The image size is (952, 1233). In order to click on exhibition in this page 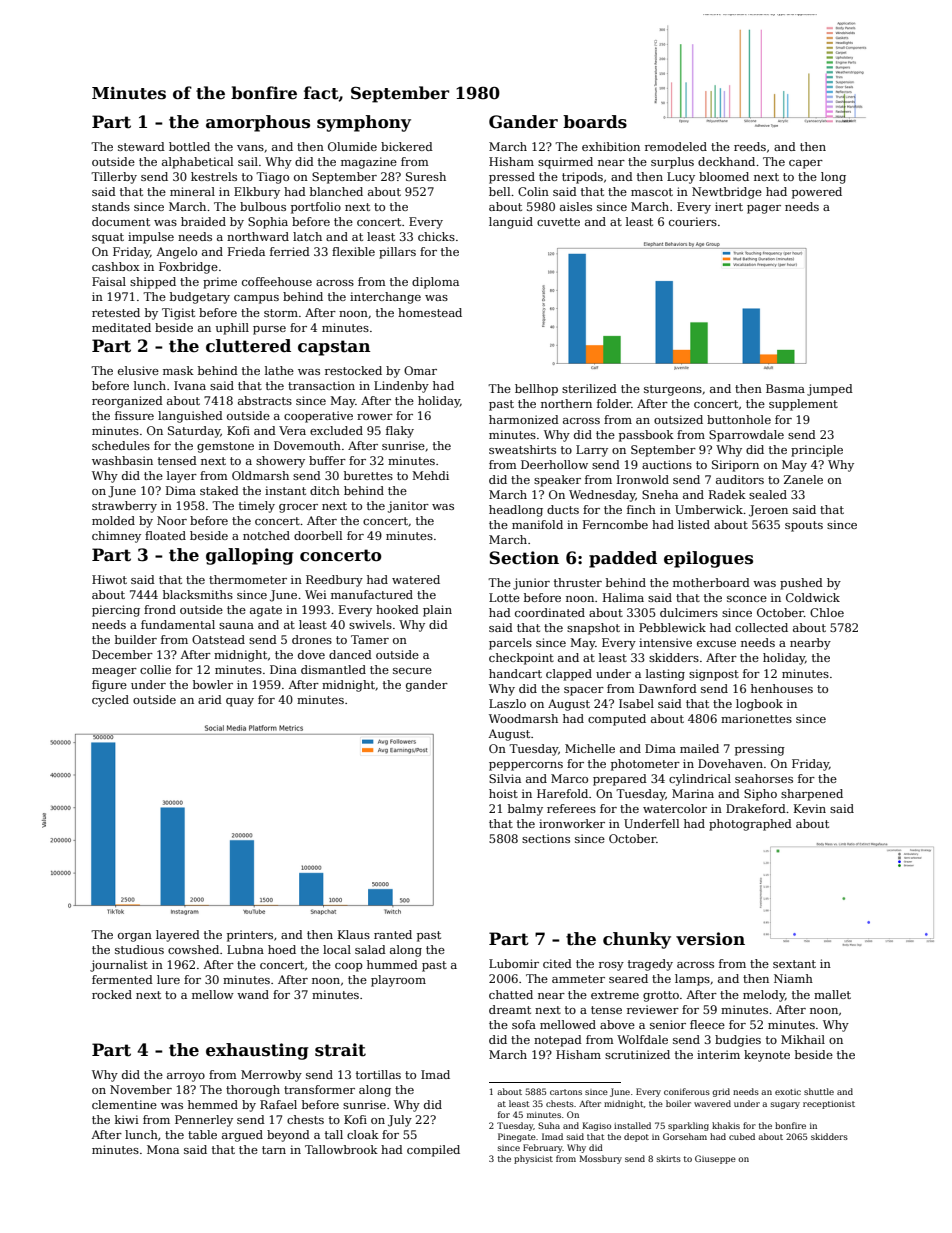, I will do `click(611, 146)`.
